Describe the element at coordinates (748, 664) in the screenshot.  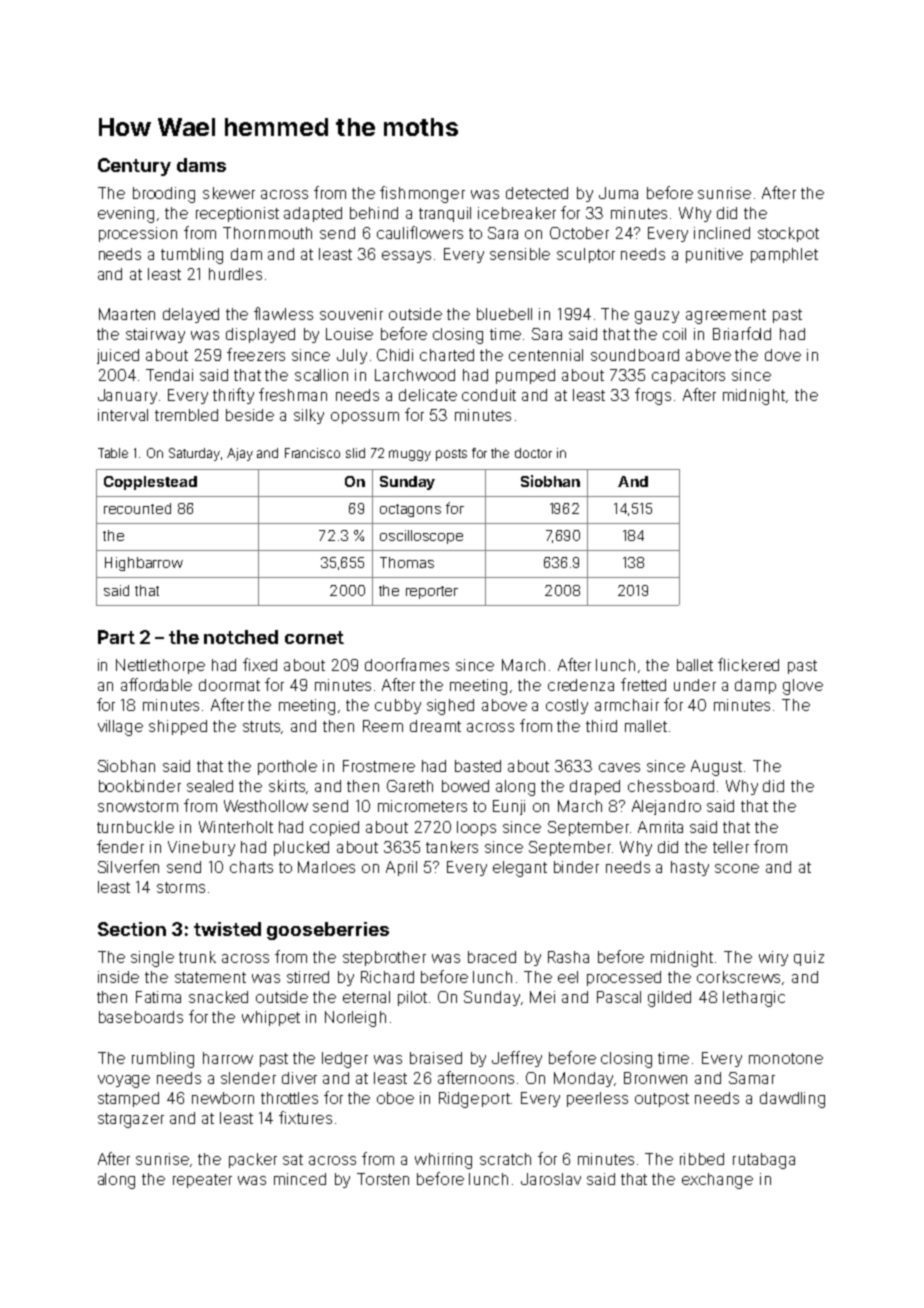
I see `flickered` at that location.
